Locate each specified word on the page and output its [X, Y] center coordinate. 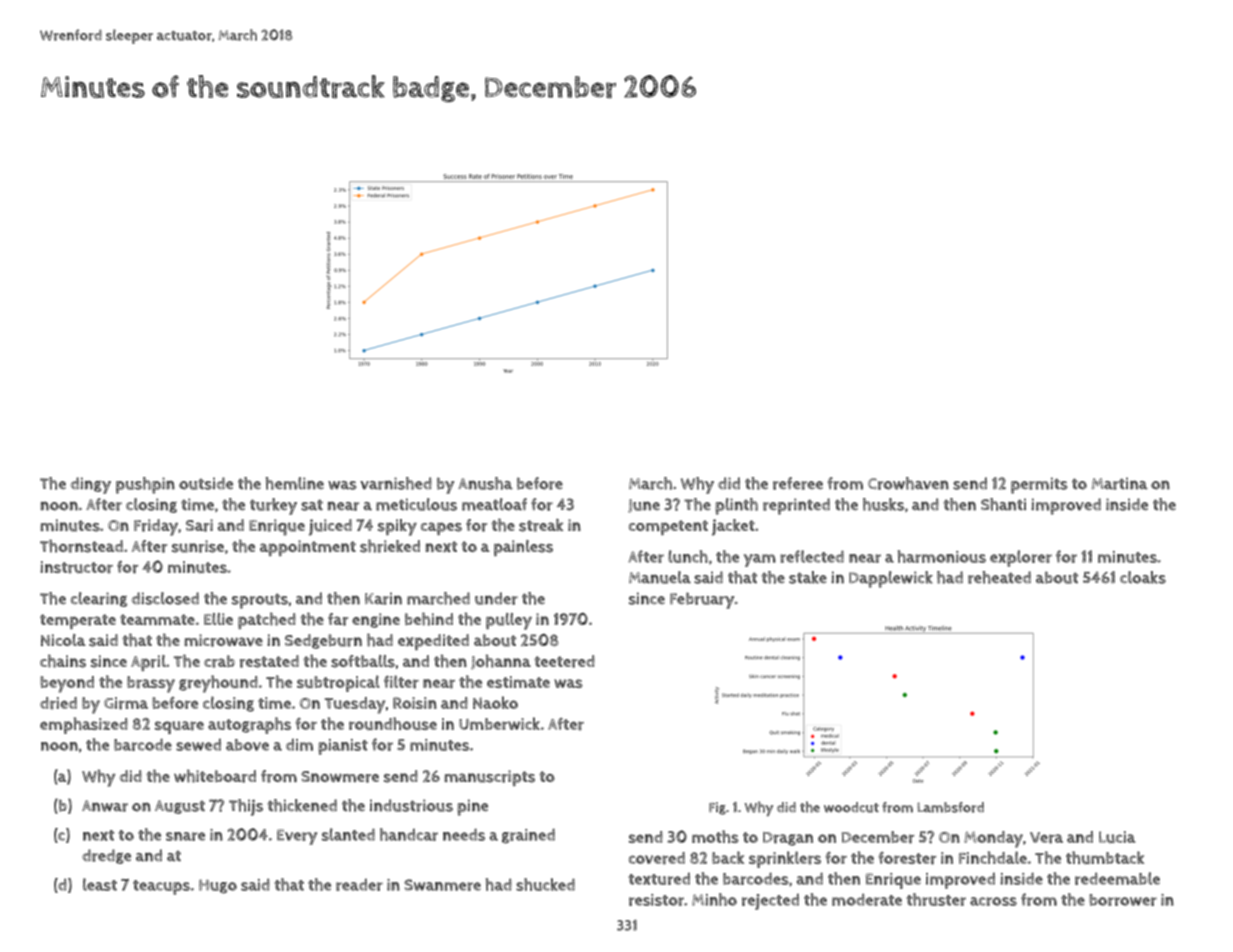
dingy [91, 485]
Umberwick [499, 723]
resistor [656, 900]
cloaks [1143, 577]
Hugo [218, 886]
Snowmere [340, 777]
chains [63, 661]
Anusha [485, 483]
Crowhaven [908, 483]
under [496, 598]
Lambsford [950, 807]
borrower [1123, 900]
